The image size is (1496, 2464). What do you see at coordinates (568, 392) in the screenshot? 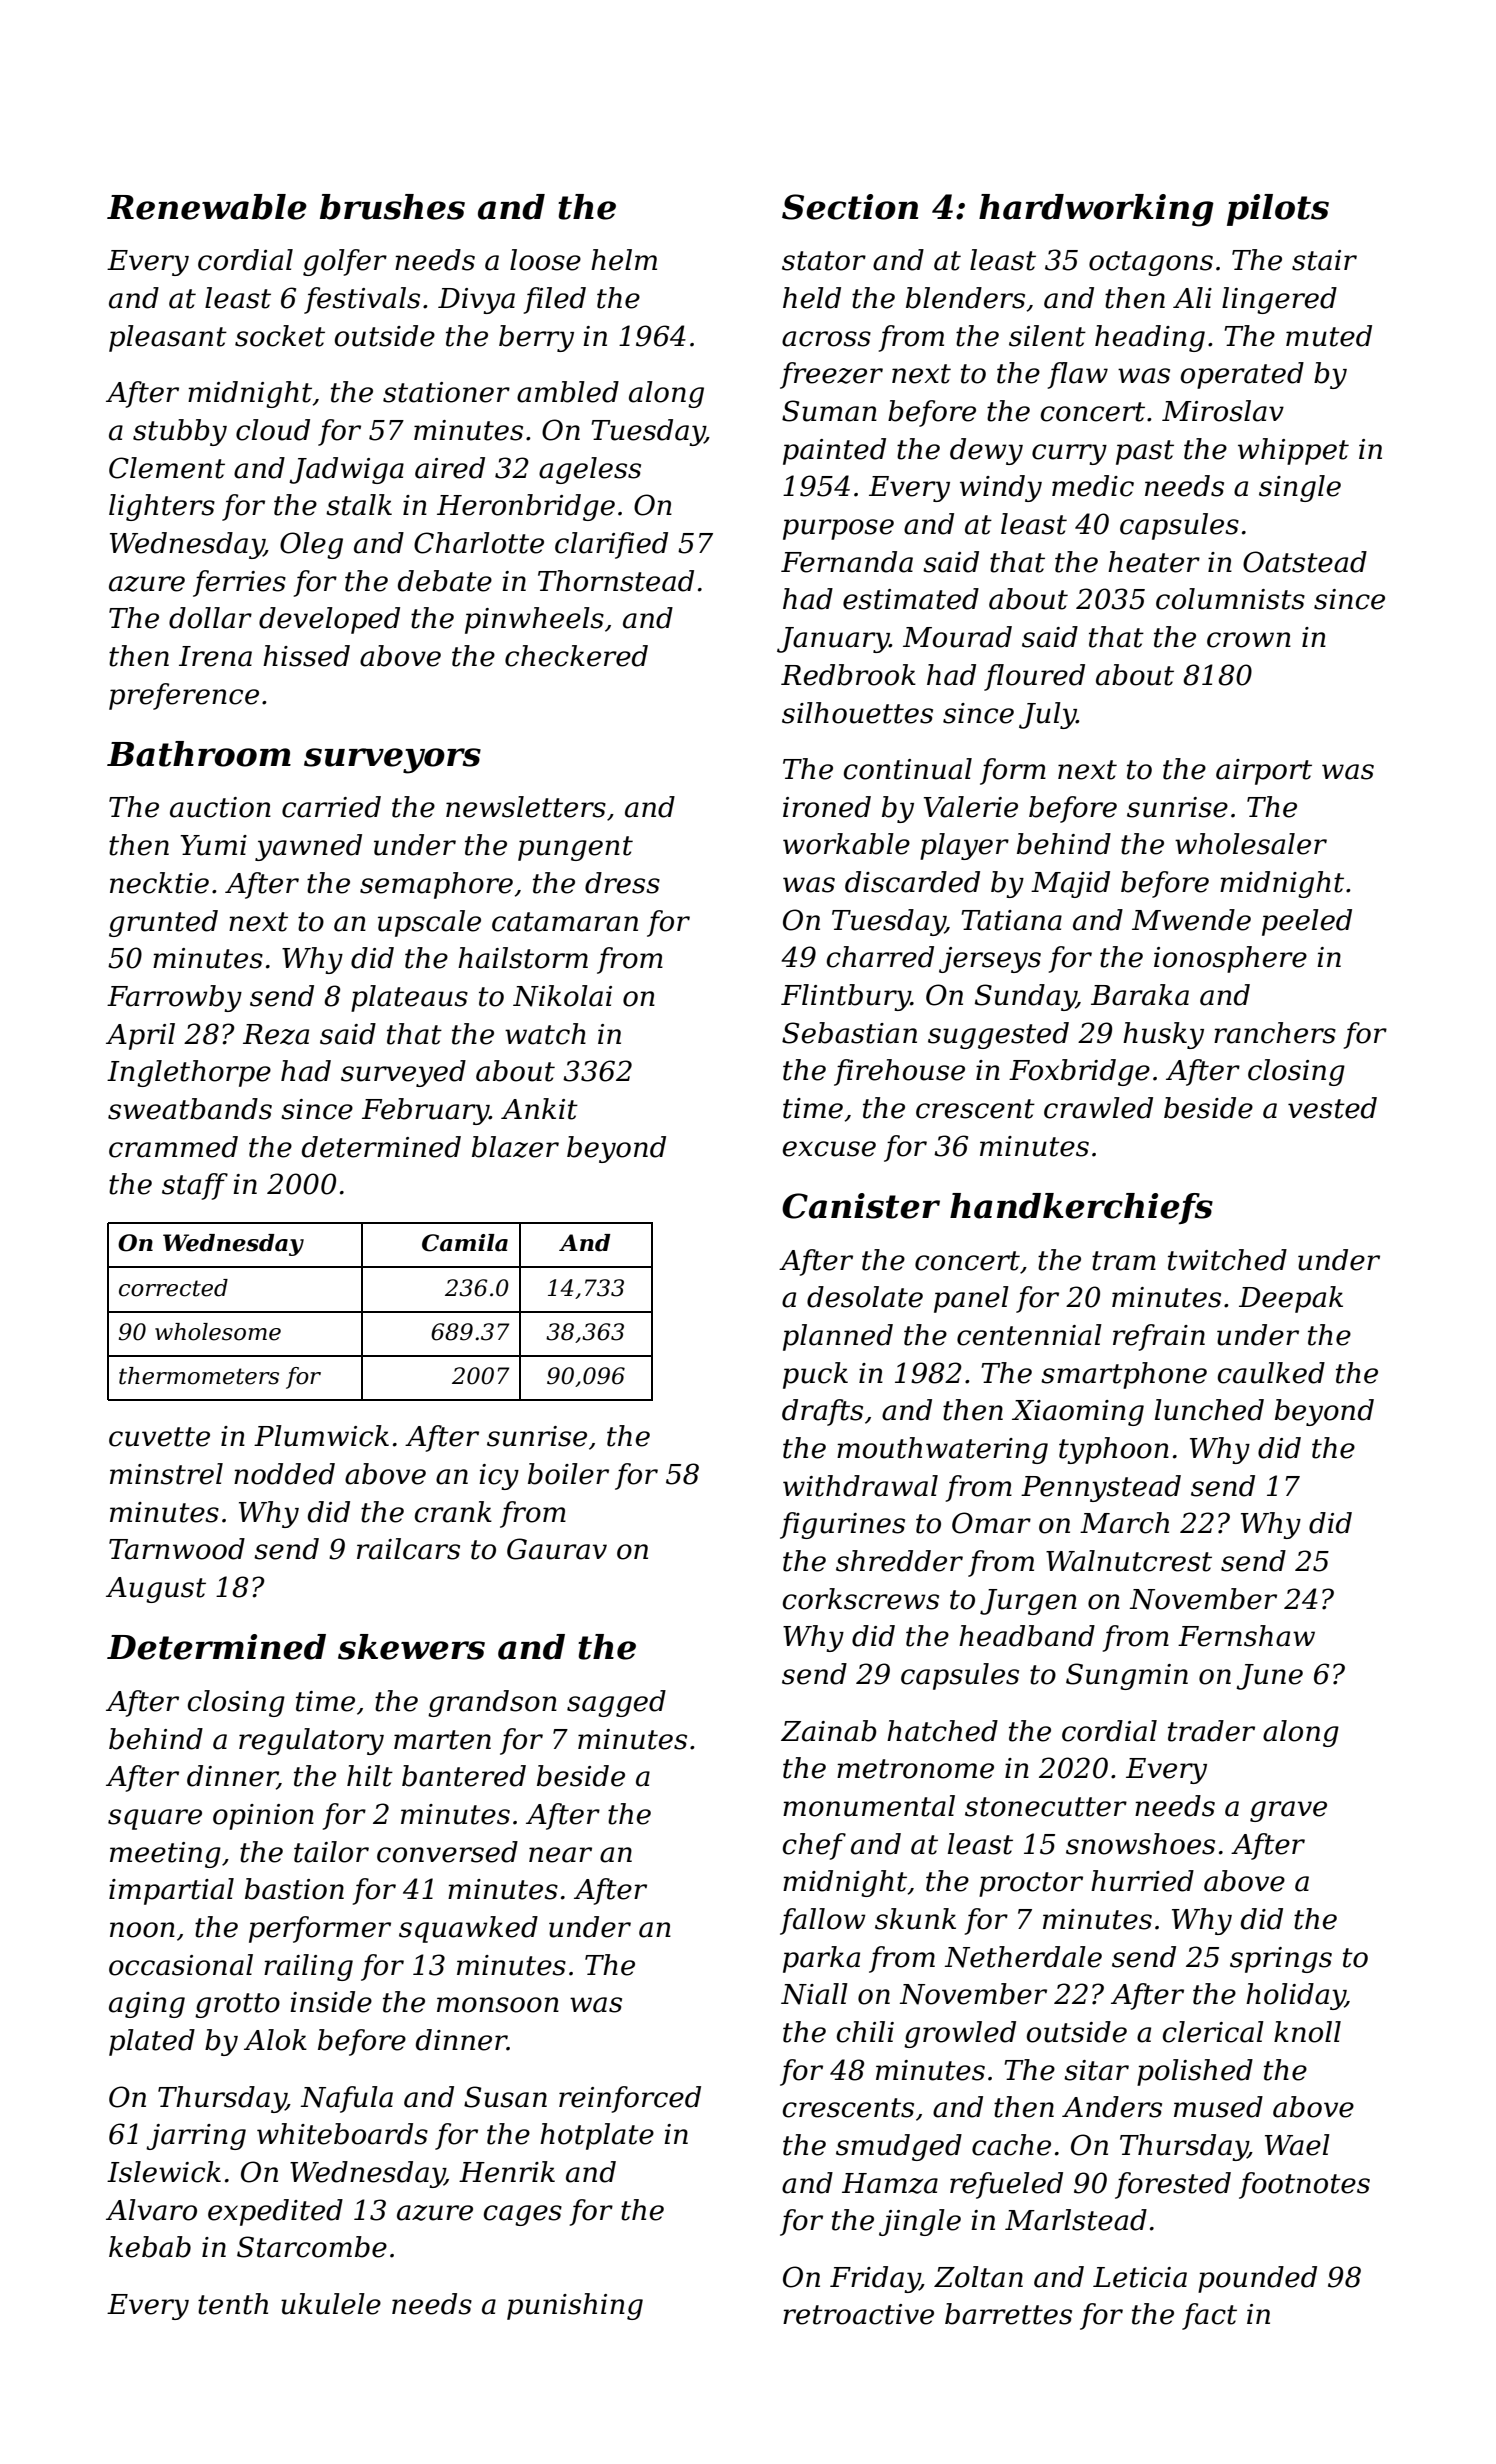
I see `ambled` at bounding box center [568, 392].
